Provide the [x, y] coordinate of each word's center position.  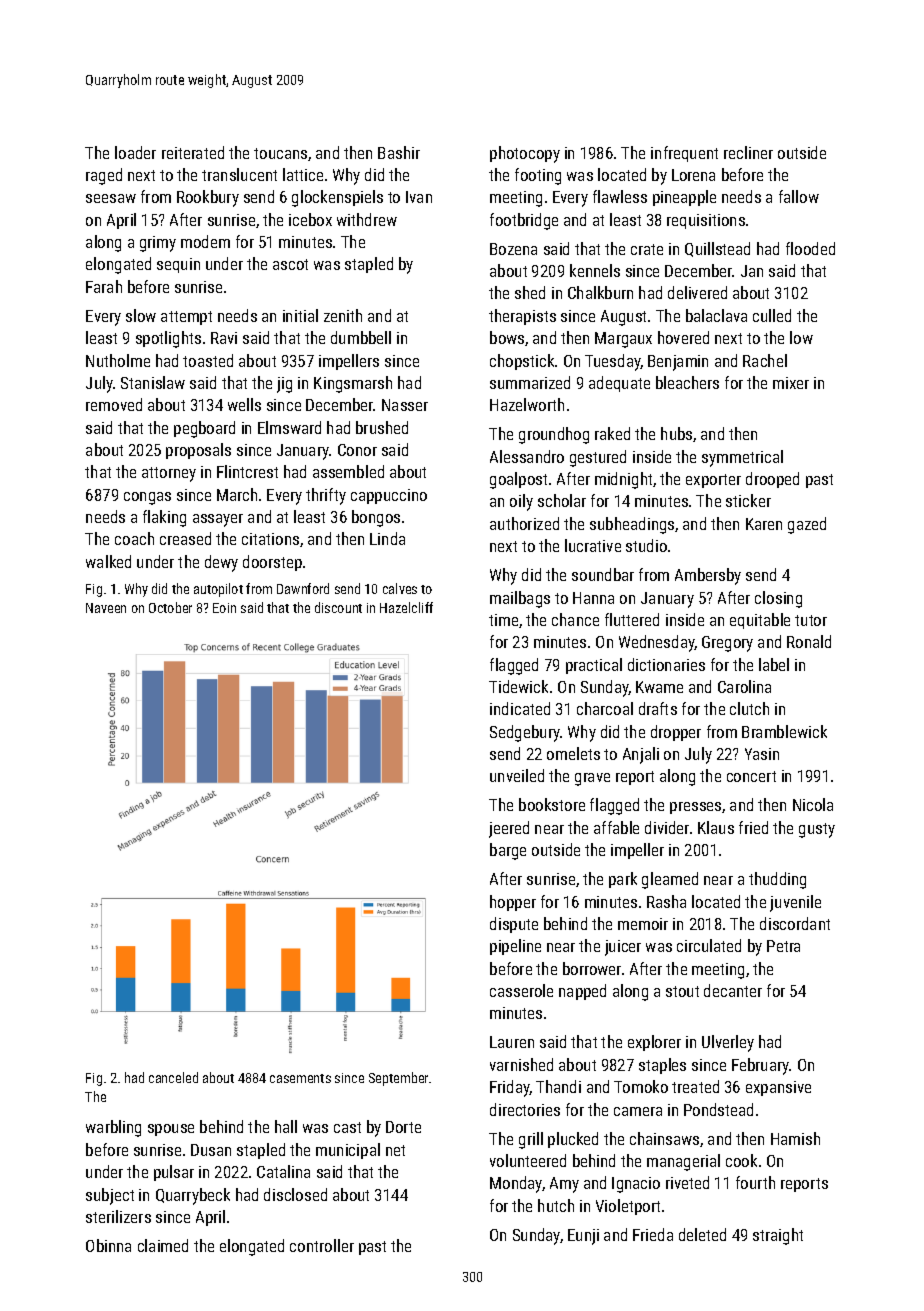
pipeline [515, 947]
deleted [702, 1234]
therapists [522, 317]
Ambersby [708, 576]
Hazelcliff [406, 607]
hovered [683, 337]
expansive [778, 1088]
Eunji [583, 1237]
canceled [173, 1077]
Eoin [224, 608]
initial [300, 315]
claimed [163, 1245]
